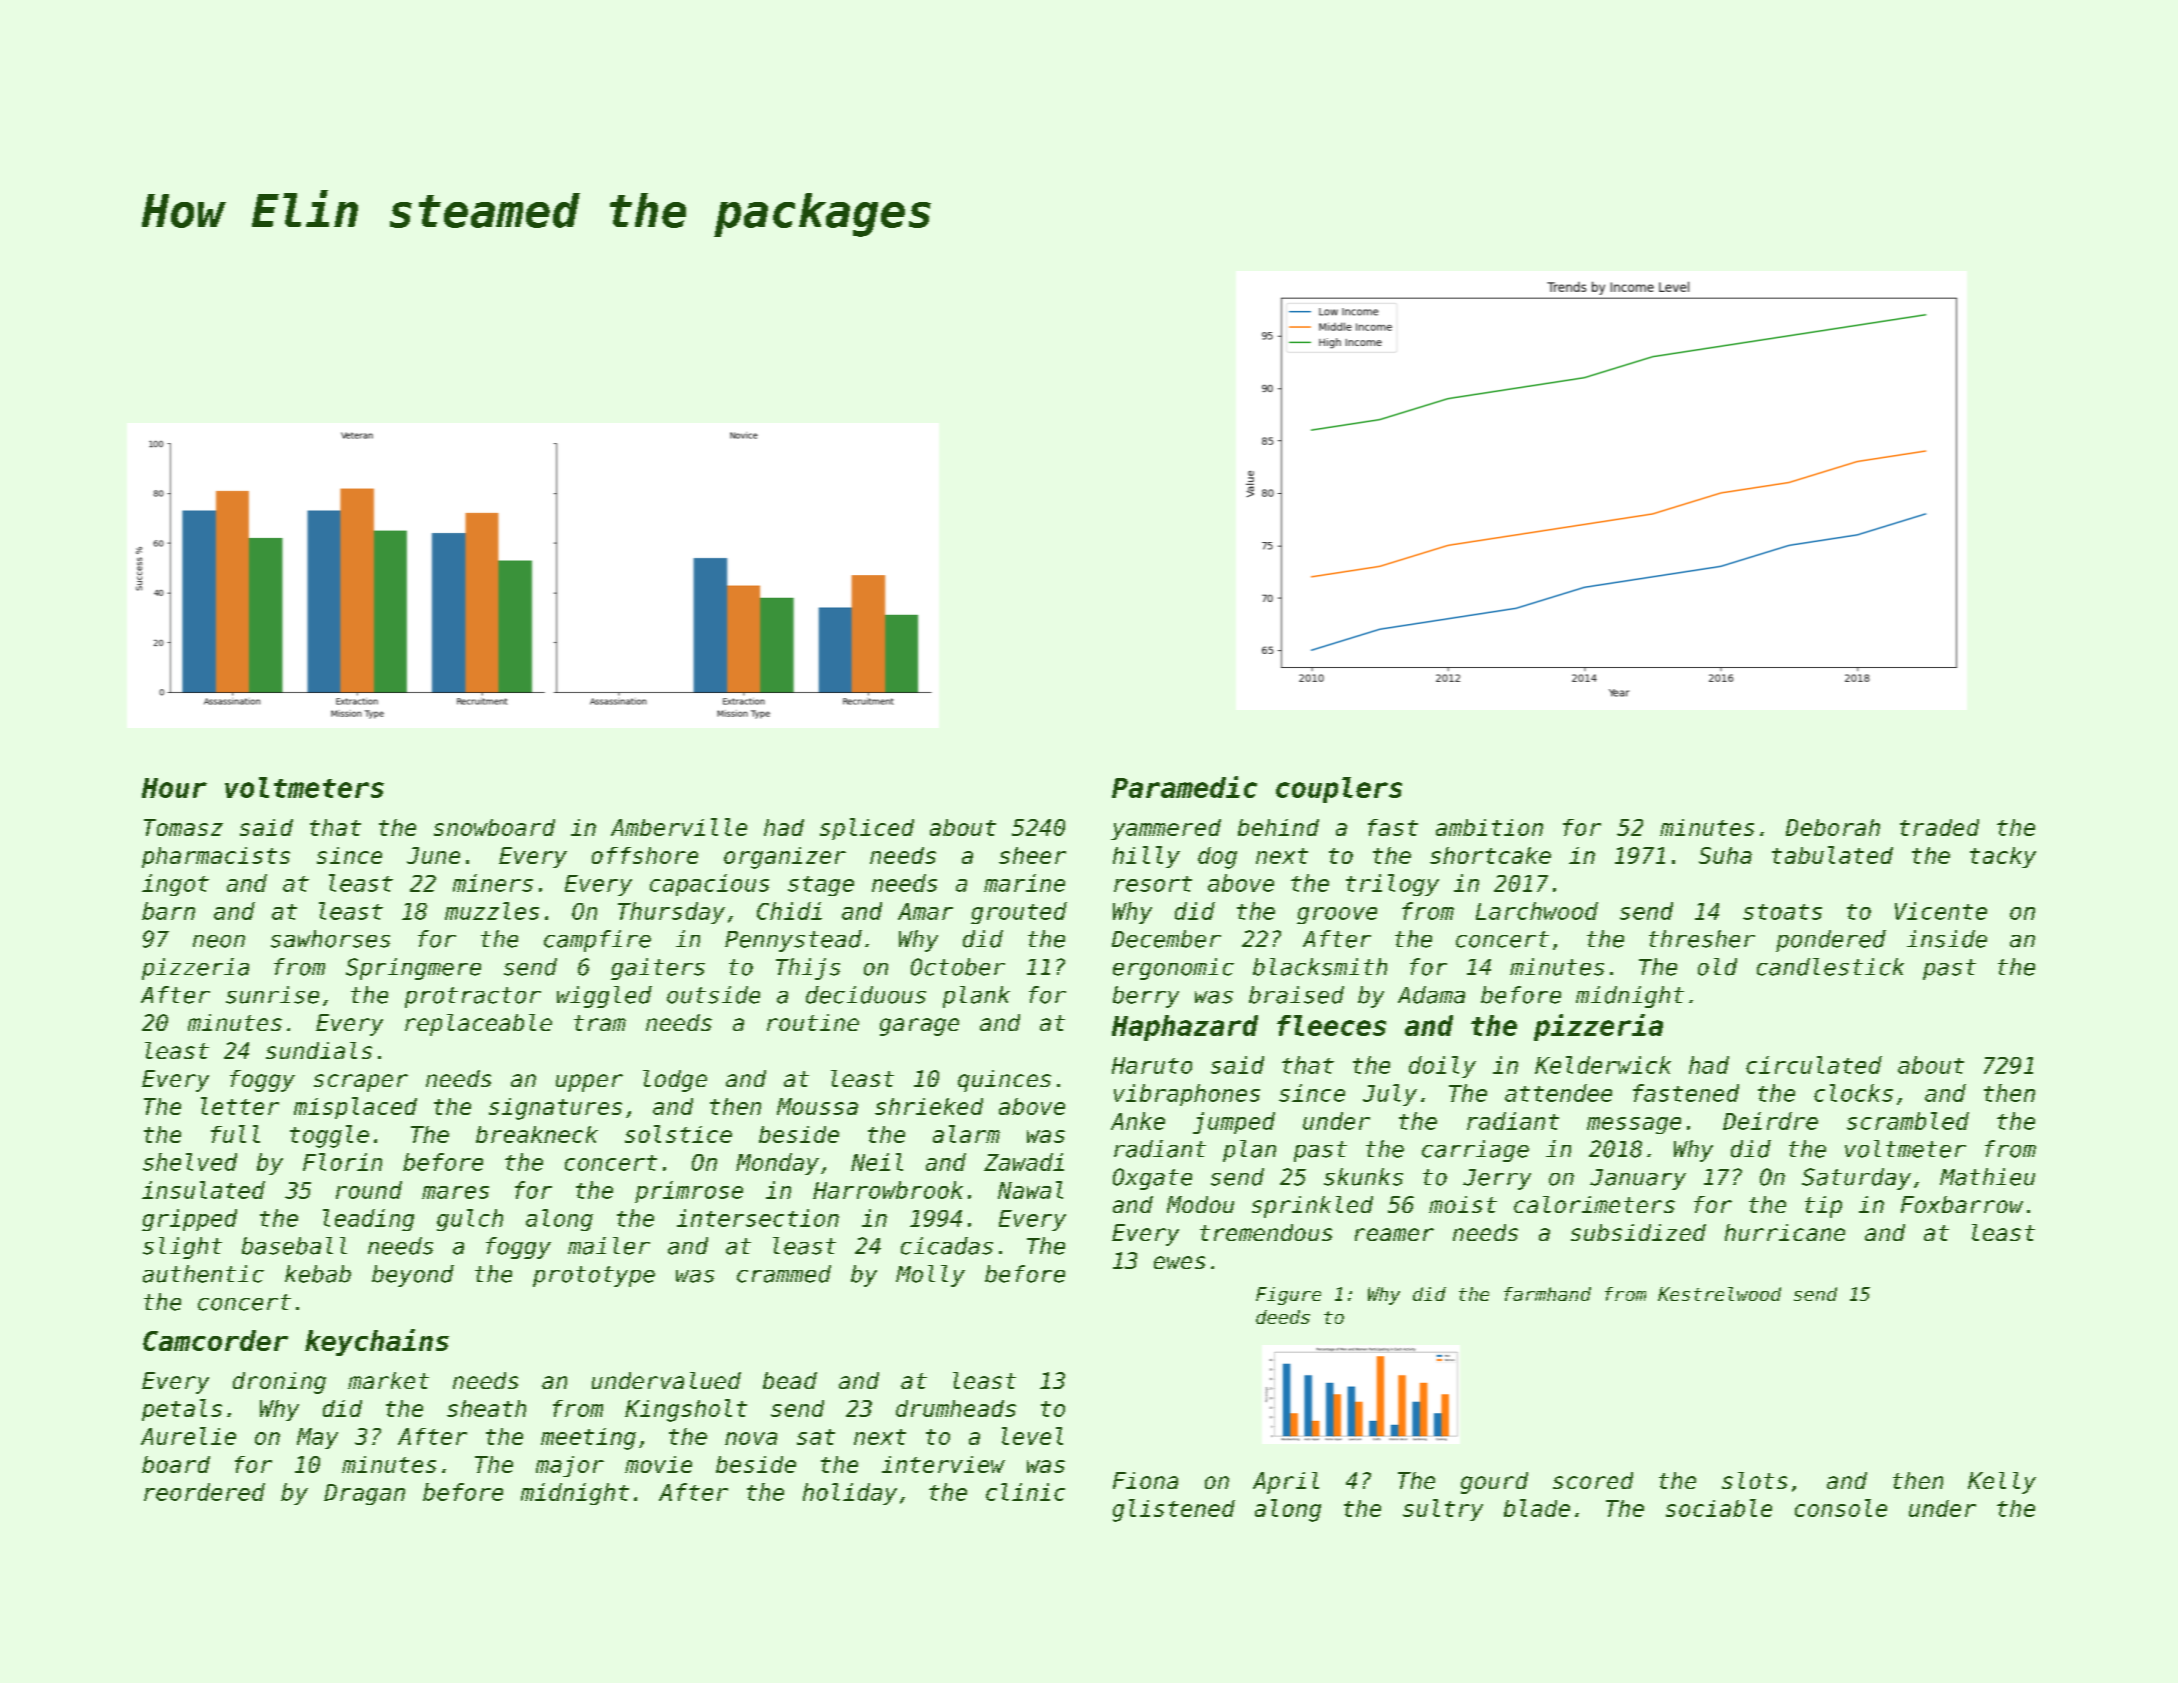 The height and width of the screenshot is (1683, 2178). Describe the element at coordinates (1032, 855) in the screenshot. I see `sheer` at that location.
